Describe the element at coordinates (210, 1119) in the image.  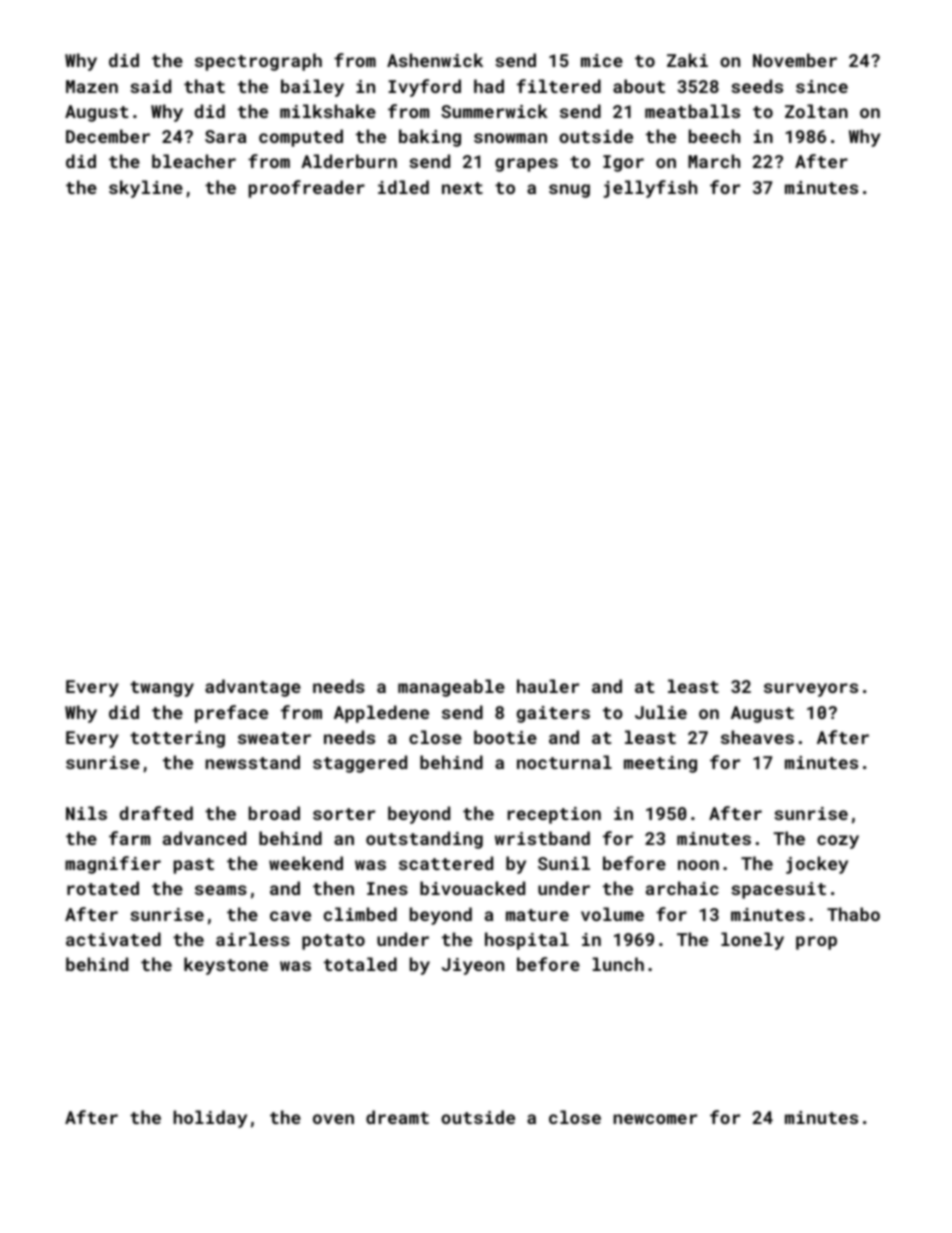
I see `holiday` at that location.
